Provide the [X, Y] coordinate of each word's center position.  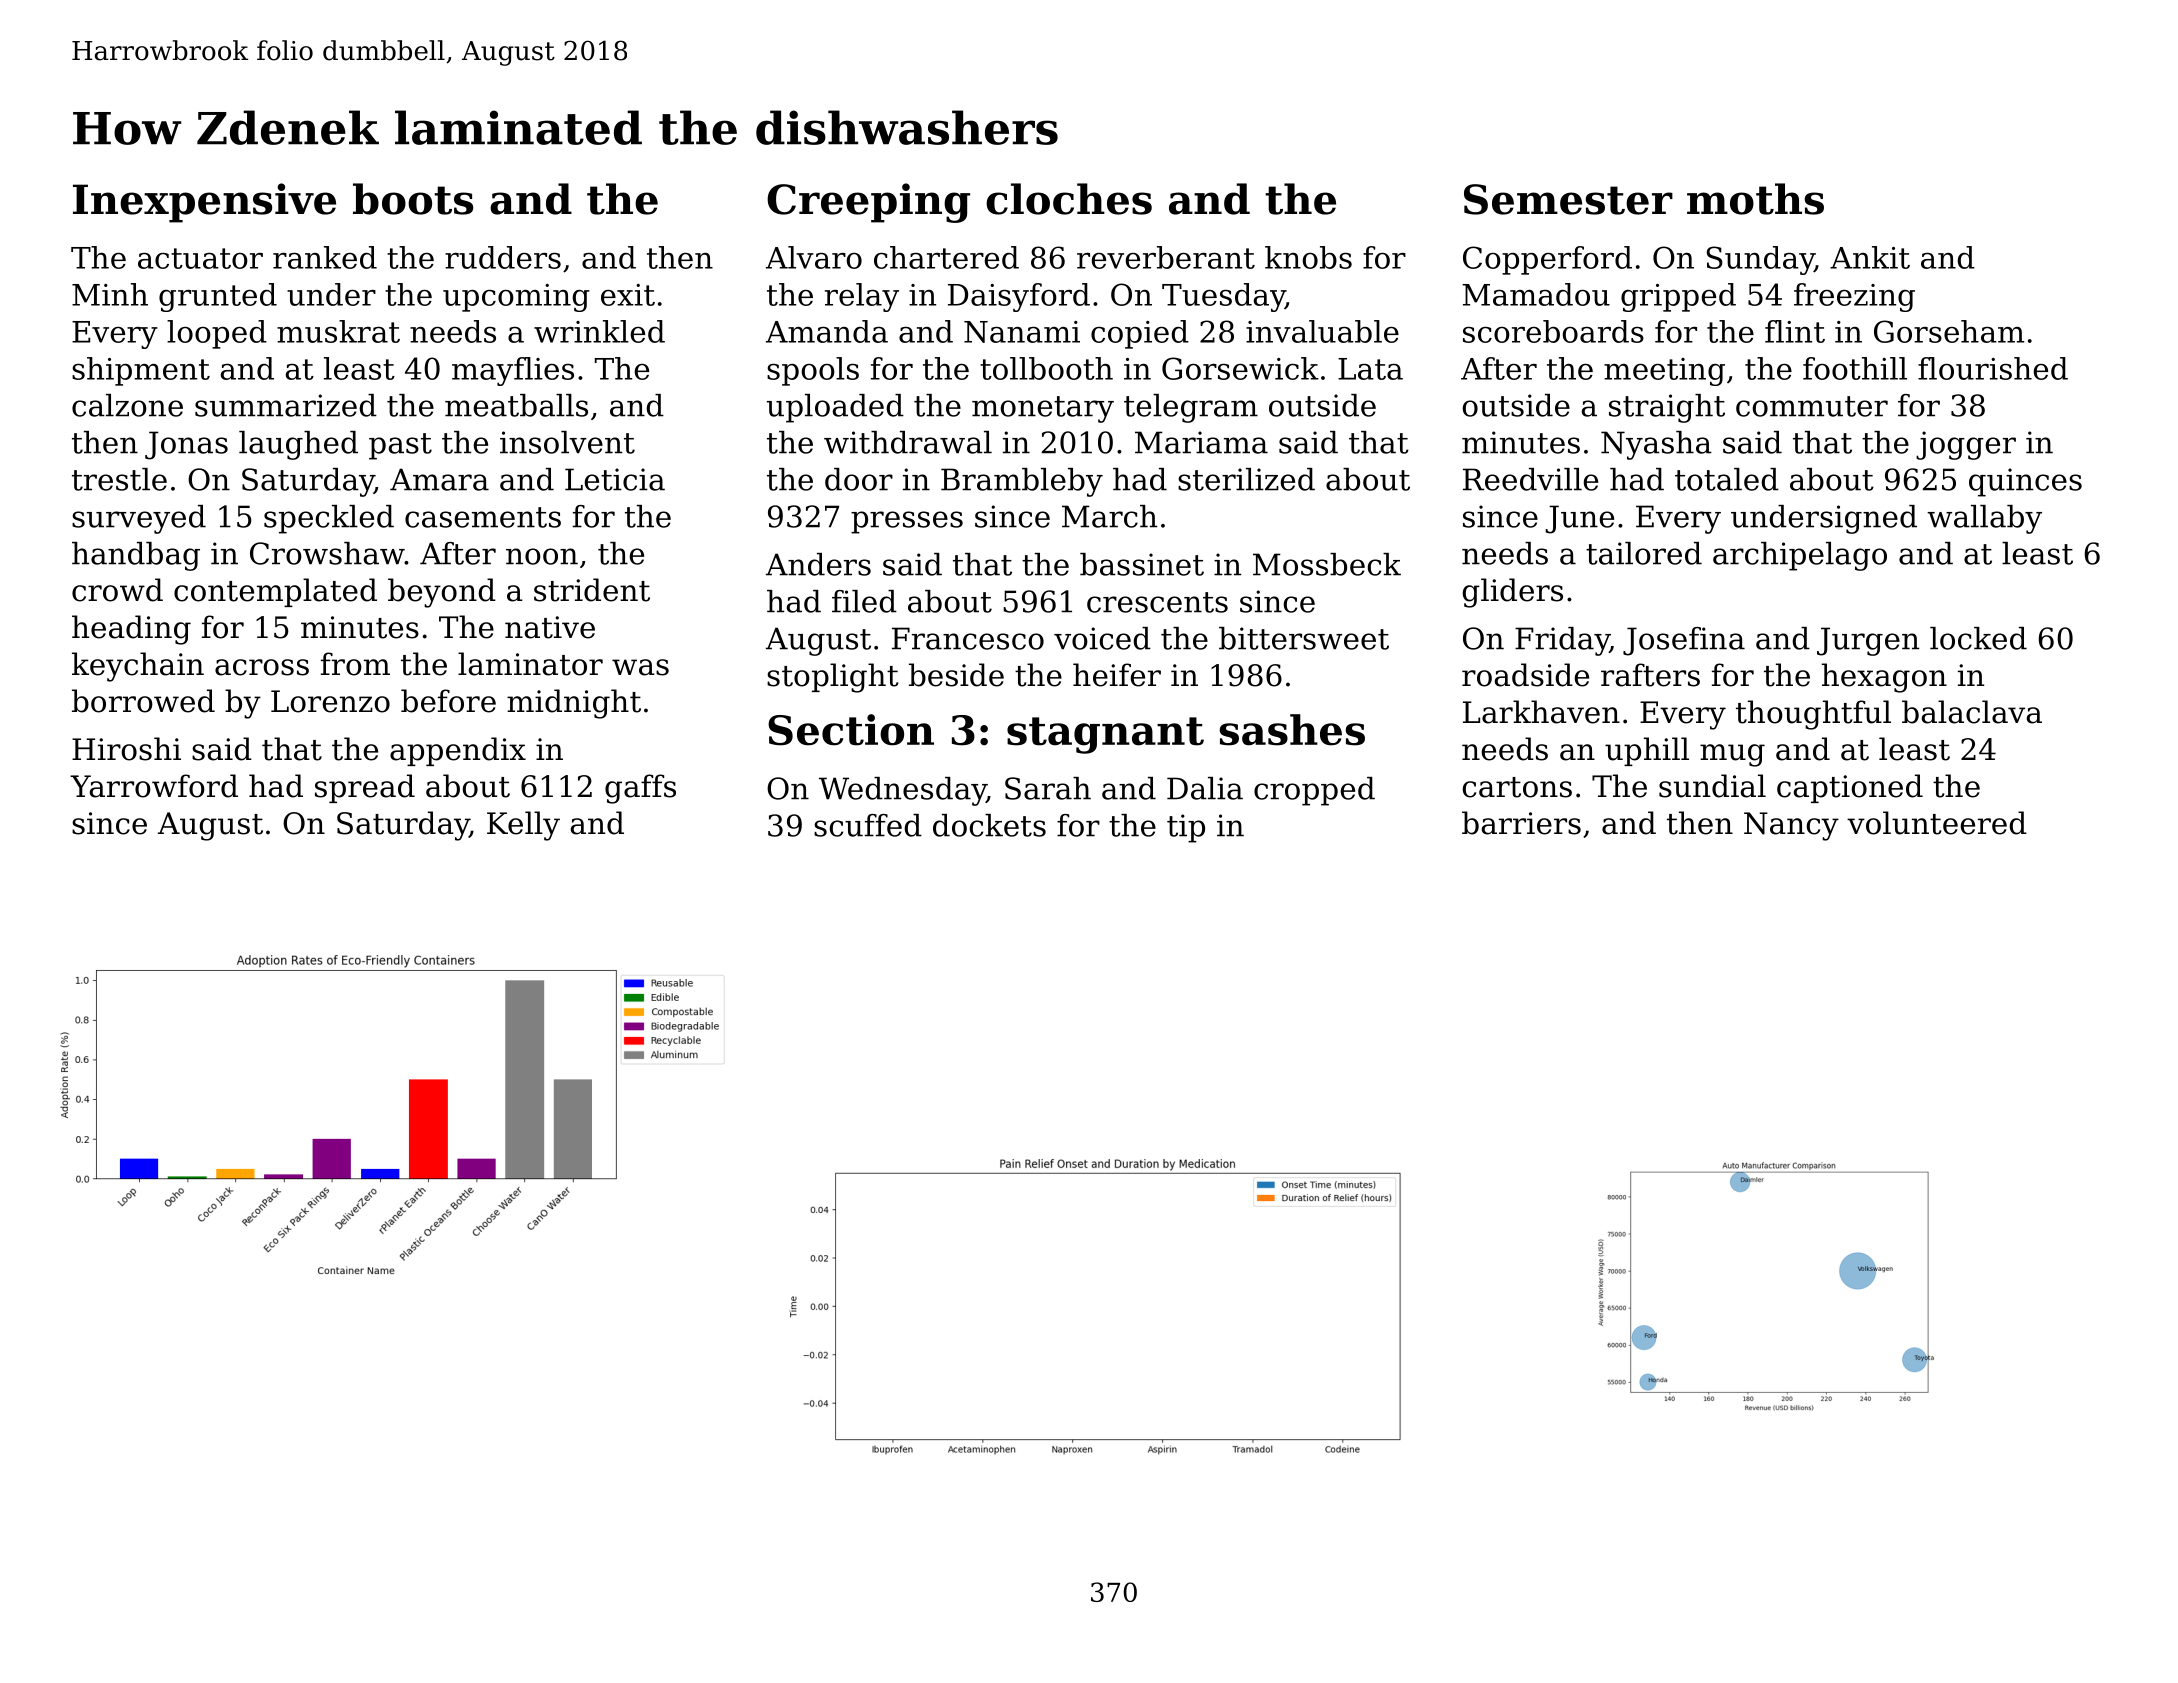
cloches [1069, 199]
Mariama [1201, 442]
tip [1186, 828]
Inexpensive [204, 203]
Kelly [523, 826]
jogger [1966, 445]
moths [1755, 199]
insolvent [567, 442]
